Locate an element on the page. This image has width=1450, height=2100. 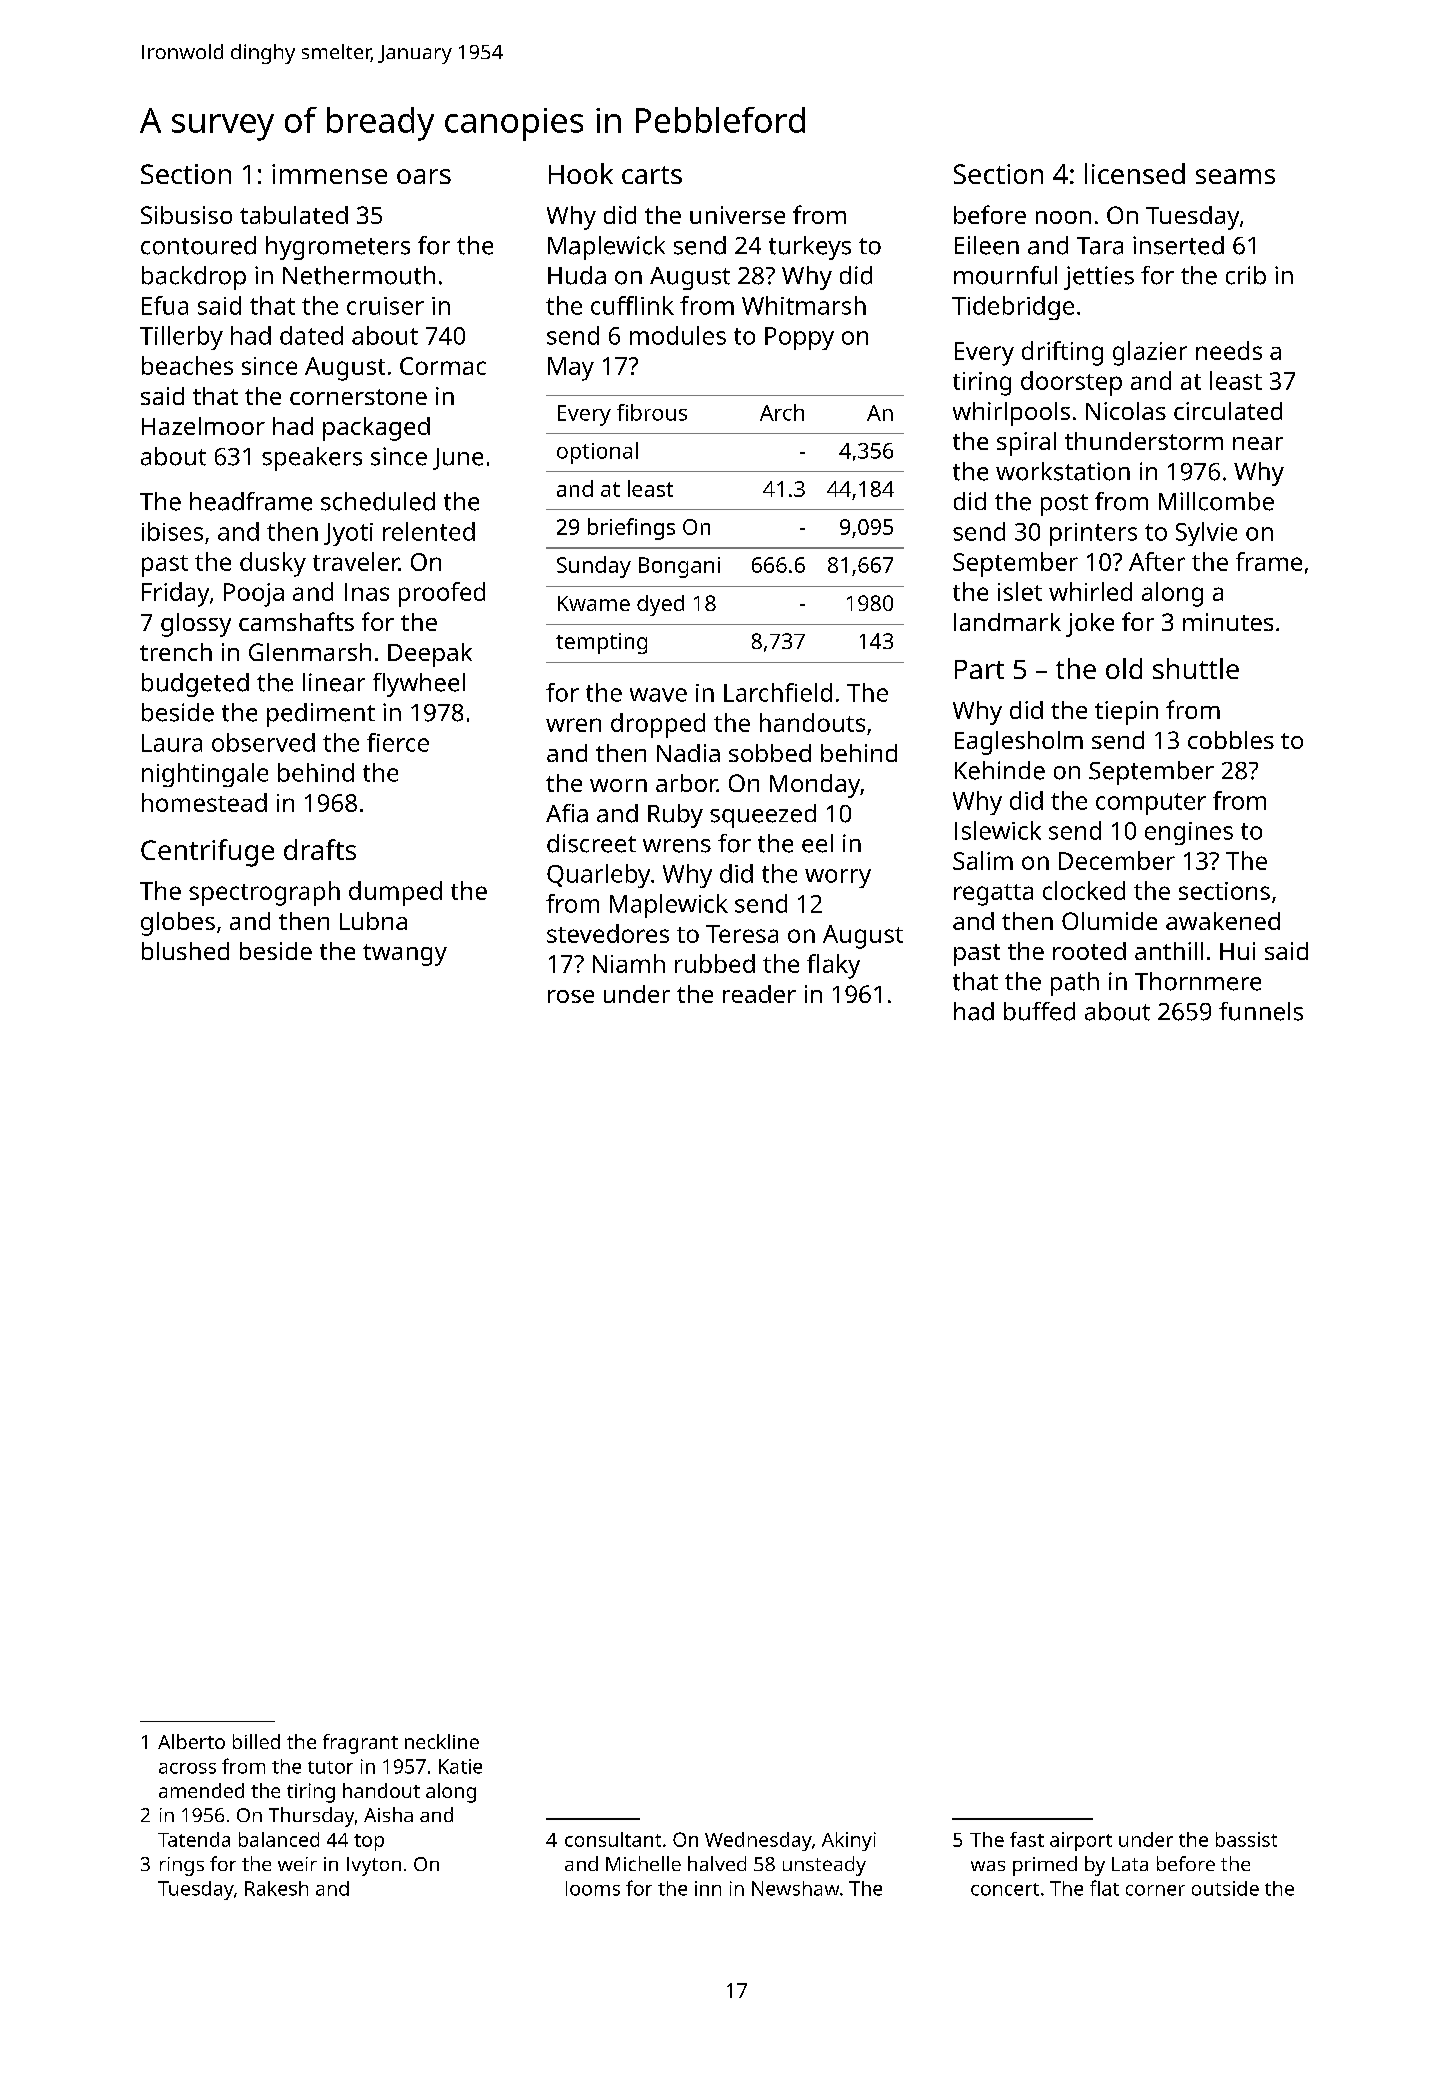
trench is located at coordinates (176, 652).
